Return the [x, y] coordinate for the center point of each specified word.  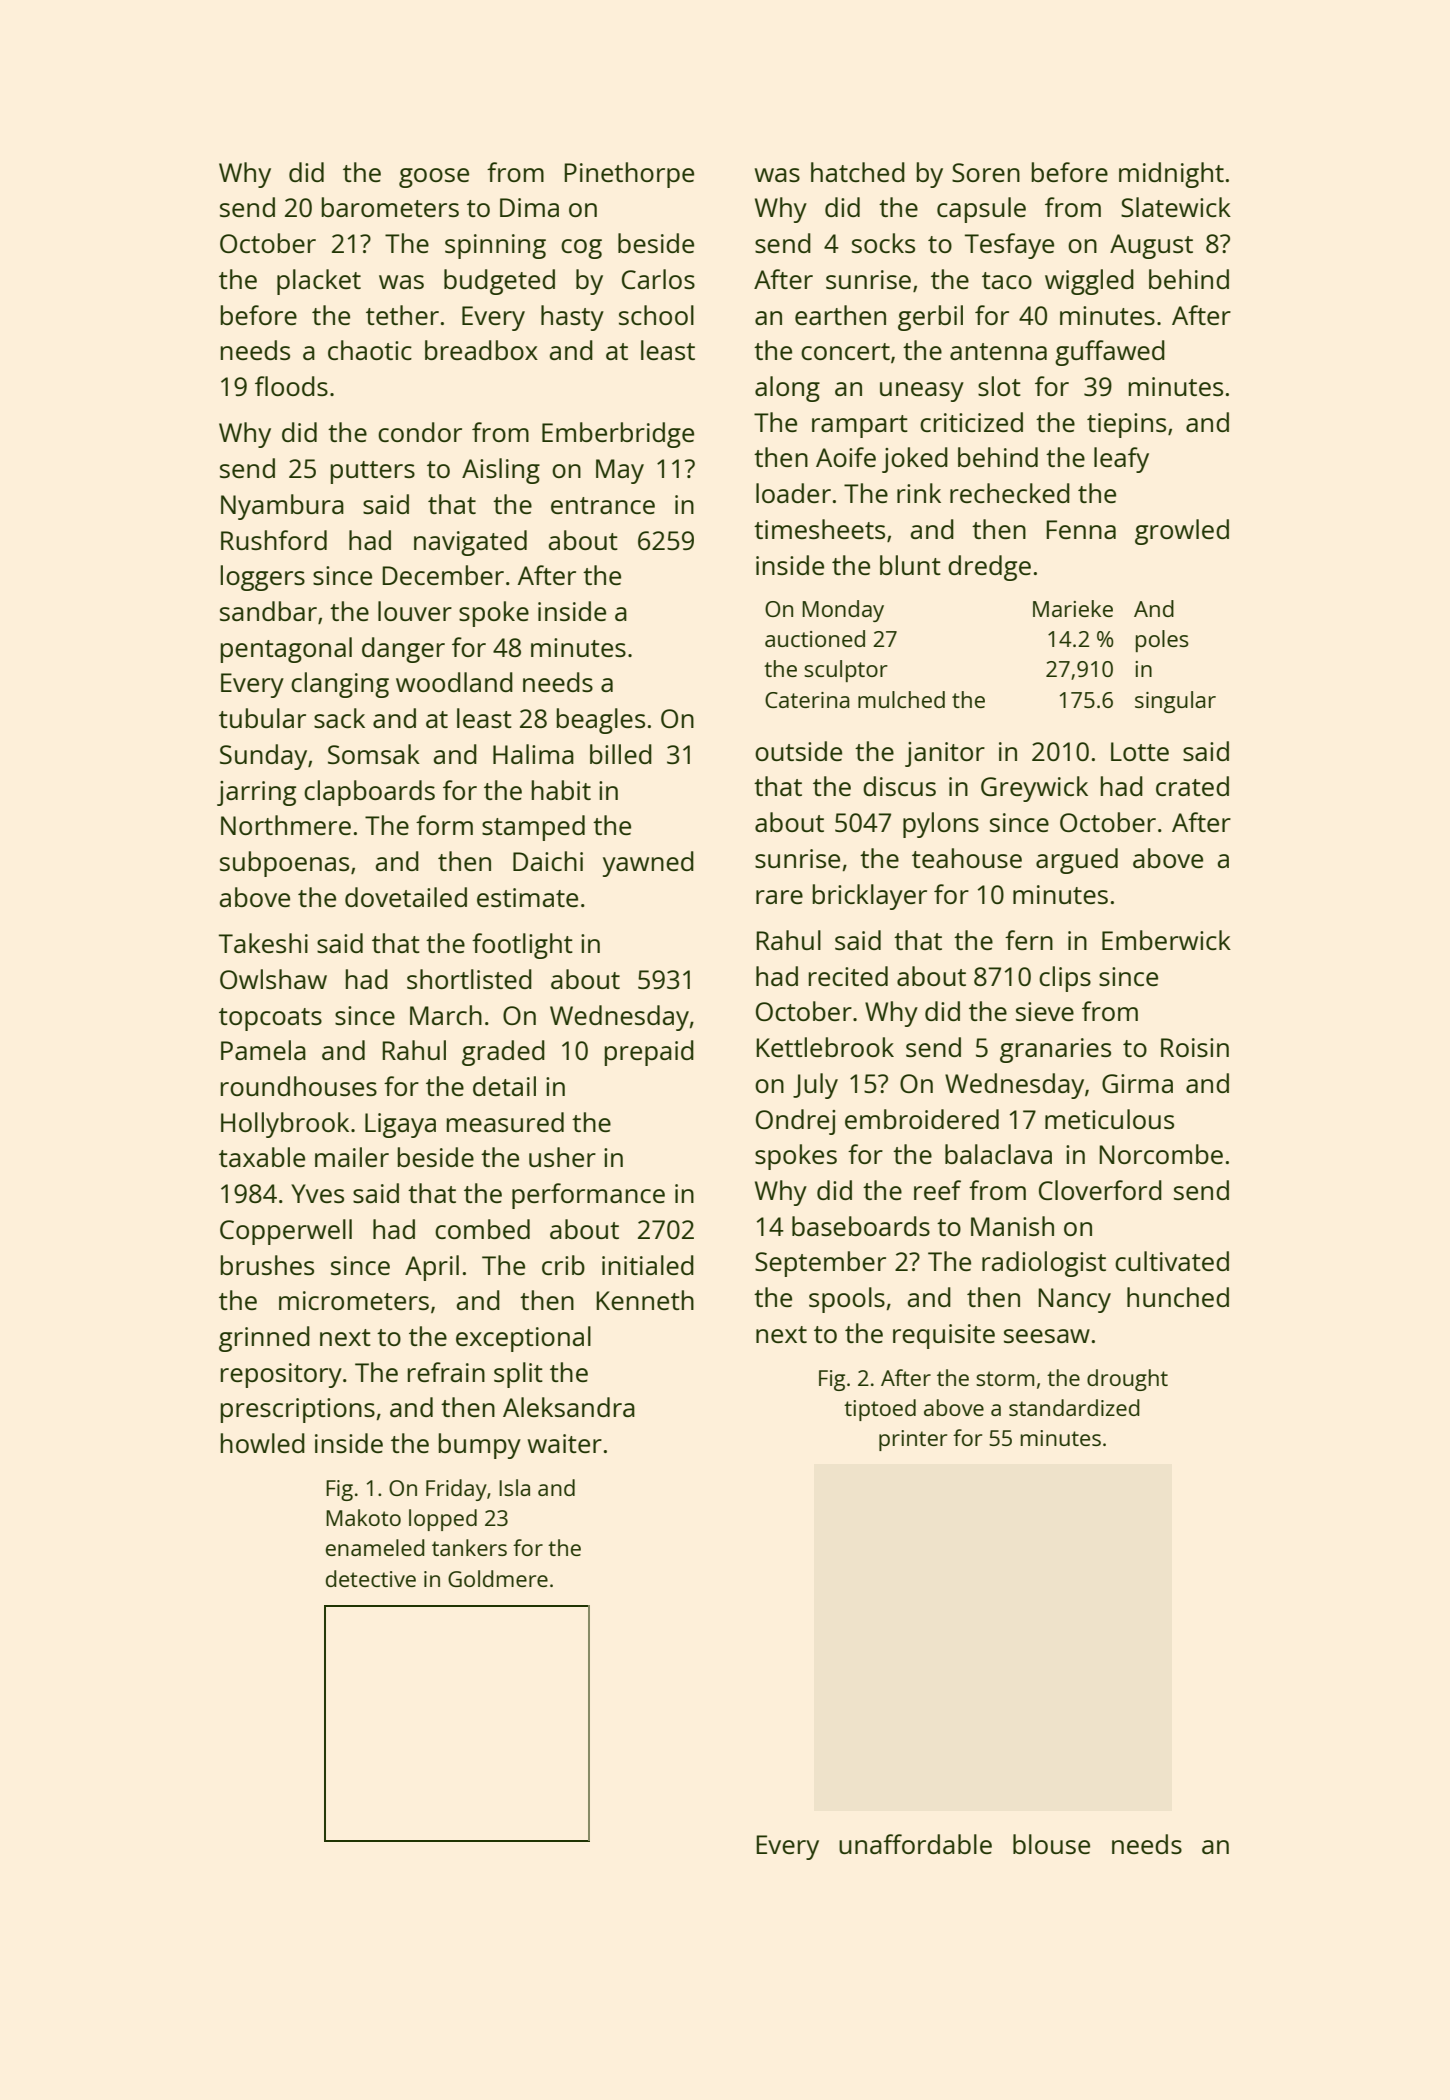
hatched [858, 172]
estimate [527, 897]
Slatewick [1176, 207]
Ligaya [400, 1125]
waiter [565, 1443]
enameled [375, 1547]
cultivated [1172, 1261]
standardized [1074, 1407]
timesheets [819, 529]
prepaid [649, 1053]
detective [371, 1578]
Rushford [274, 540]
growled [1182, 532]
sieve [1045, 1011]
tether [402, 315]
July [815, 1086]
